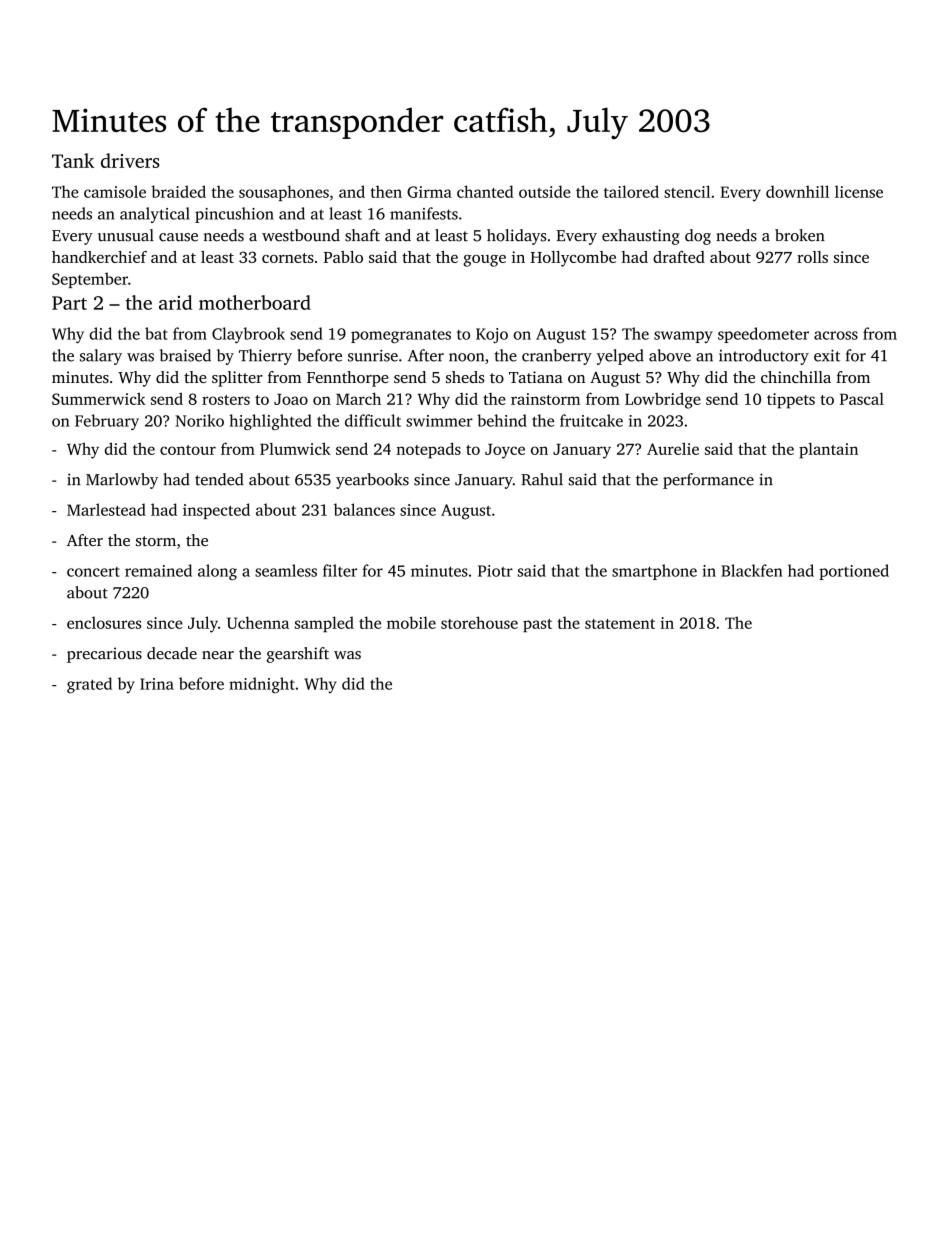 The width and height of the page is (952, 1233). Describe the element at coordinates (812, 257) in the page. I see `rolls` at that location.
